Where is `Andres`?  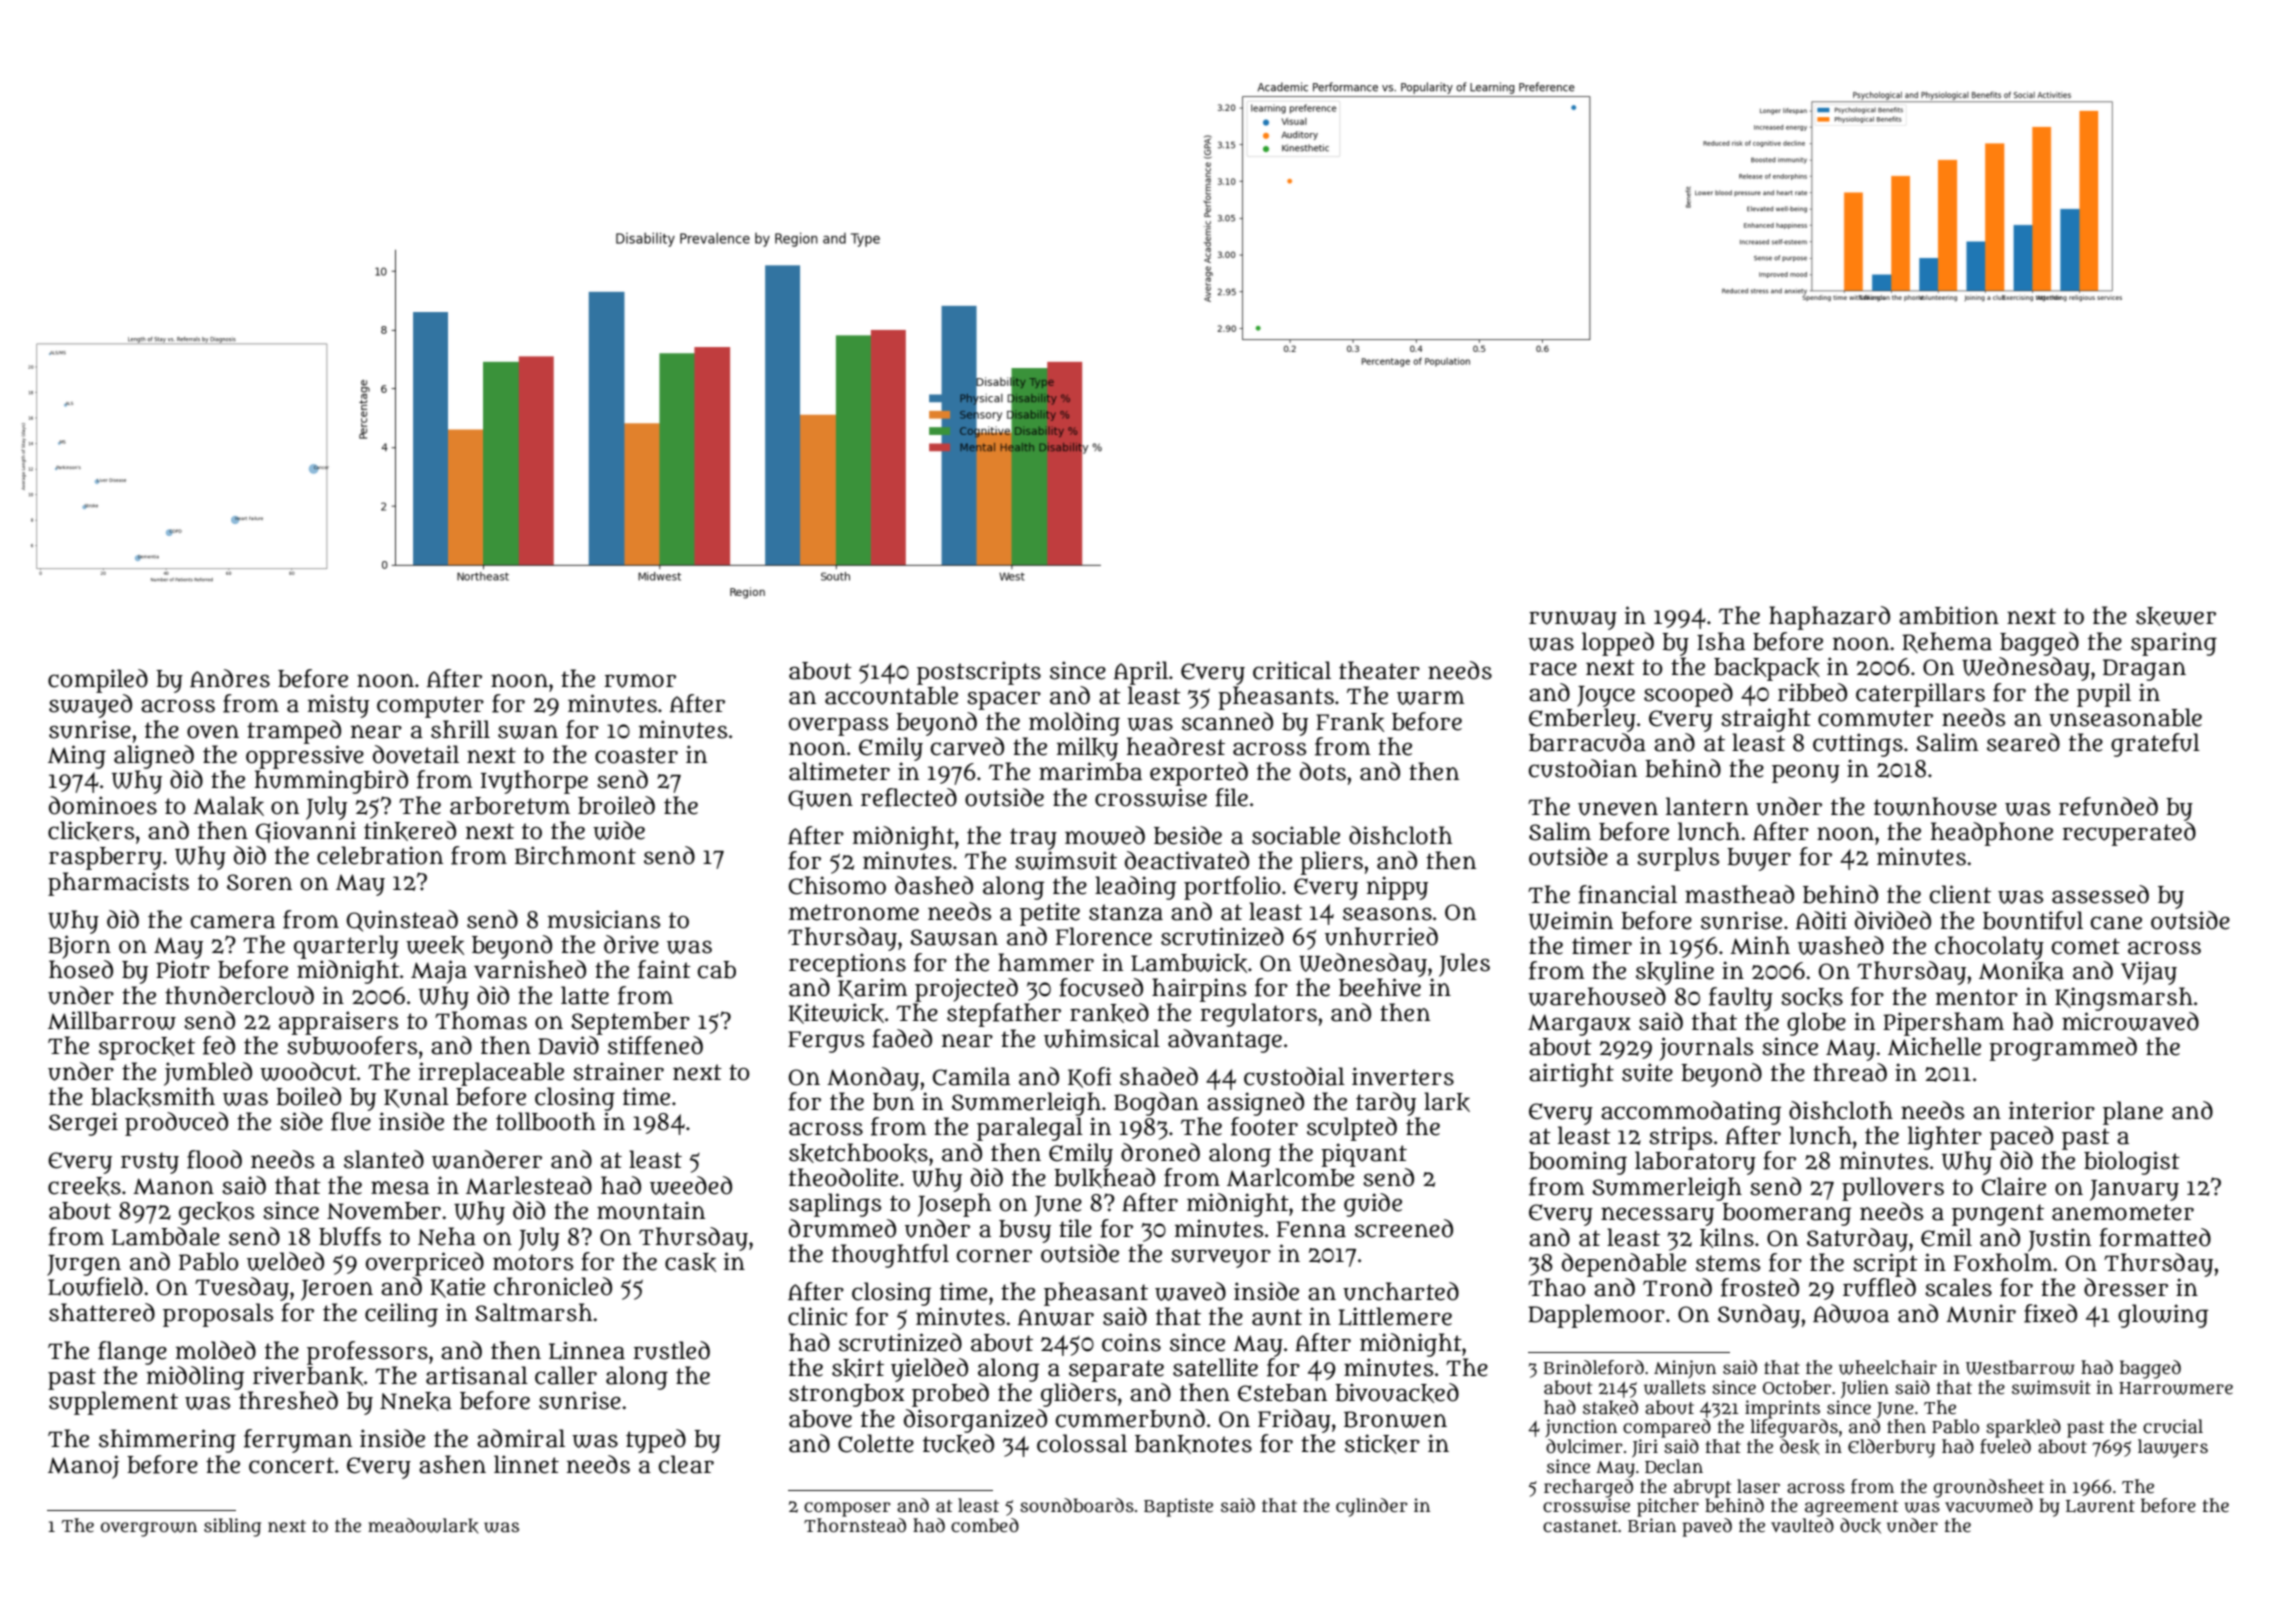 Andres is located at coordinates (230, 678).
